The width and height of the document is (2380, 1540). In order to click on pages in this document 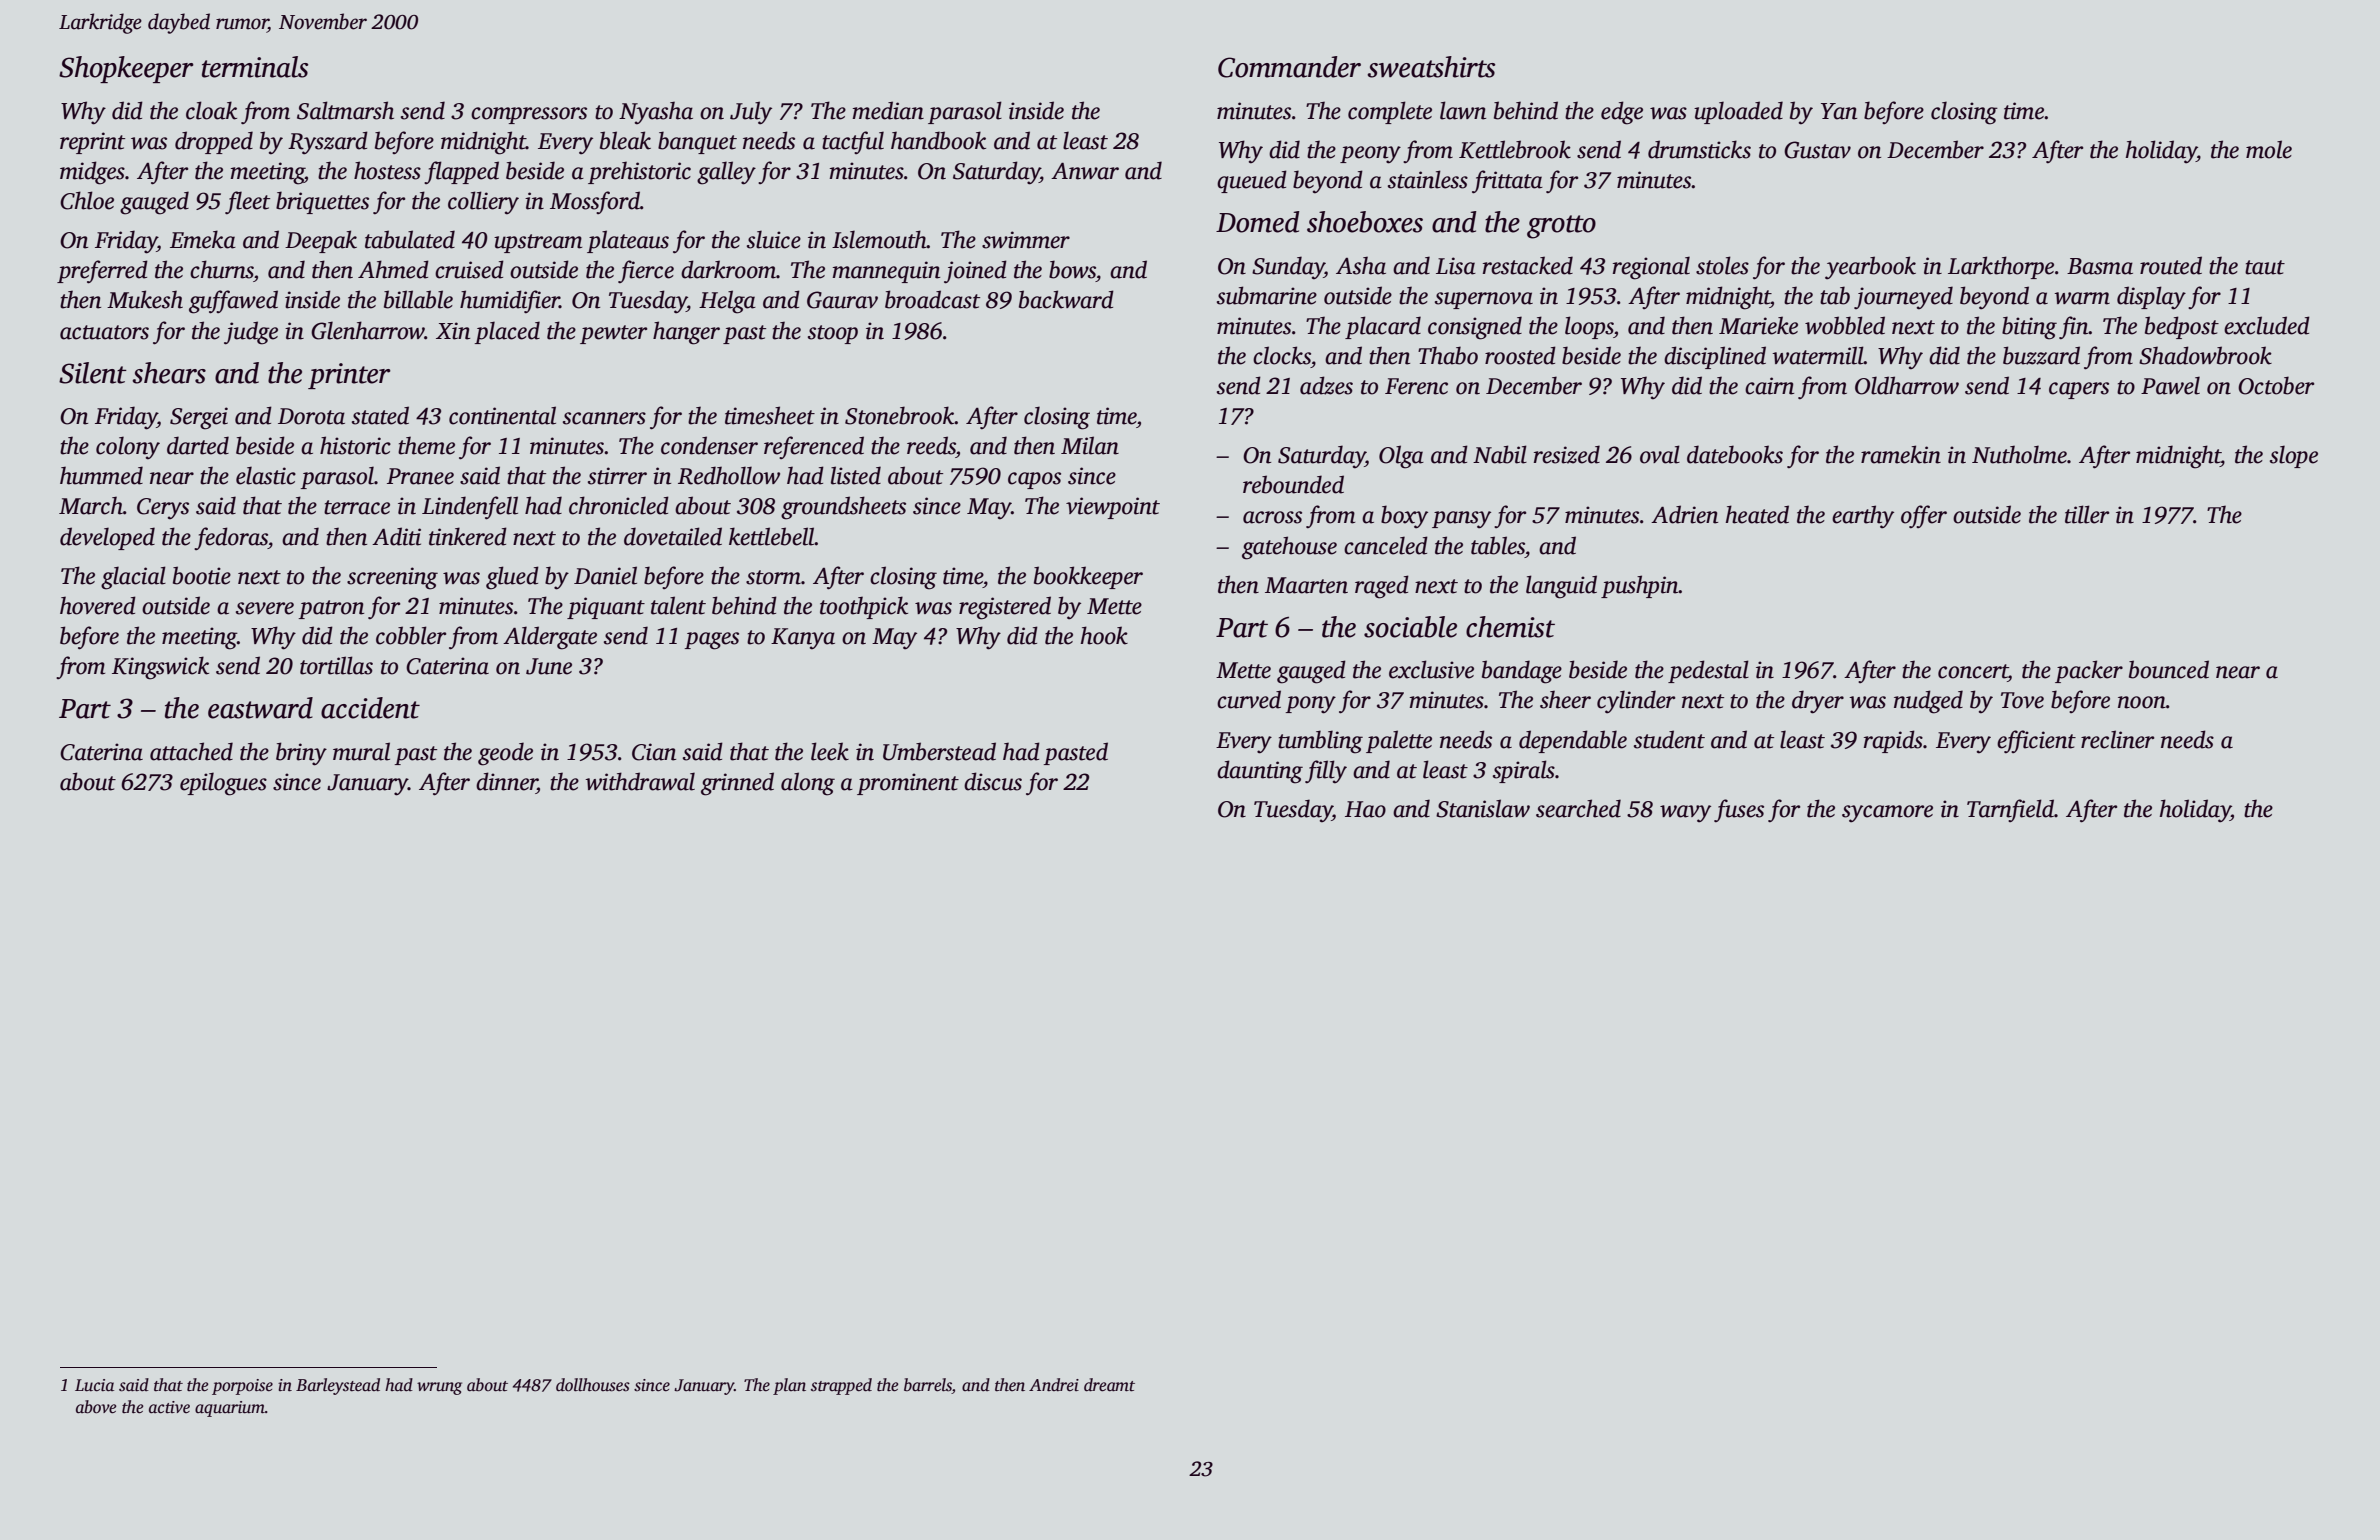, I will do `click(711, 641)`.
